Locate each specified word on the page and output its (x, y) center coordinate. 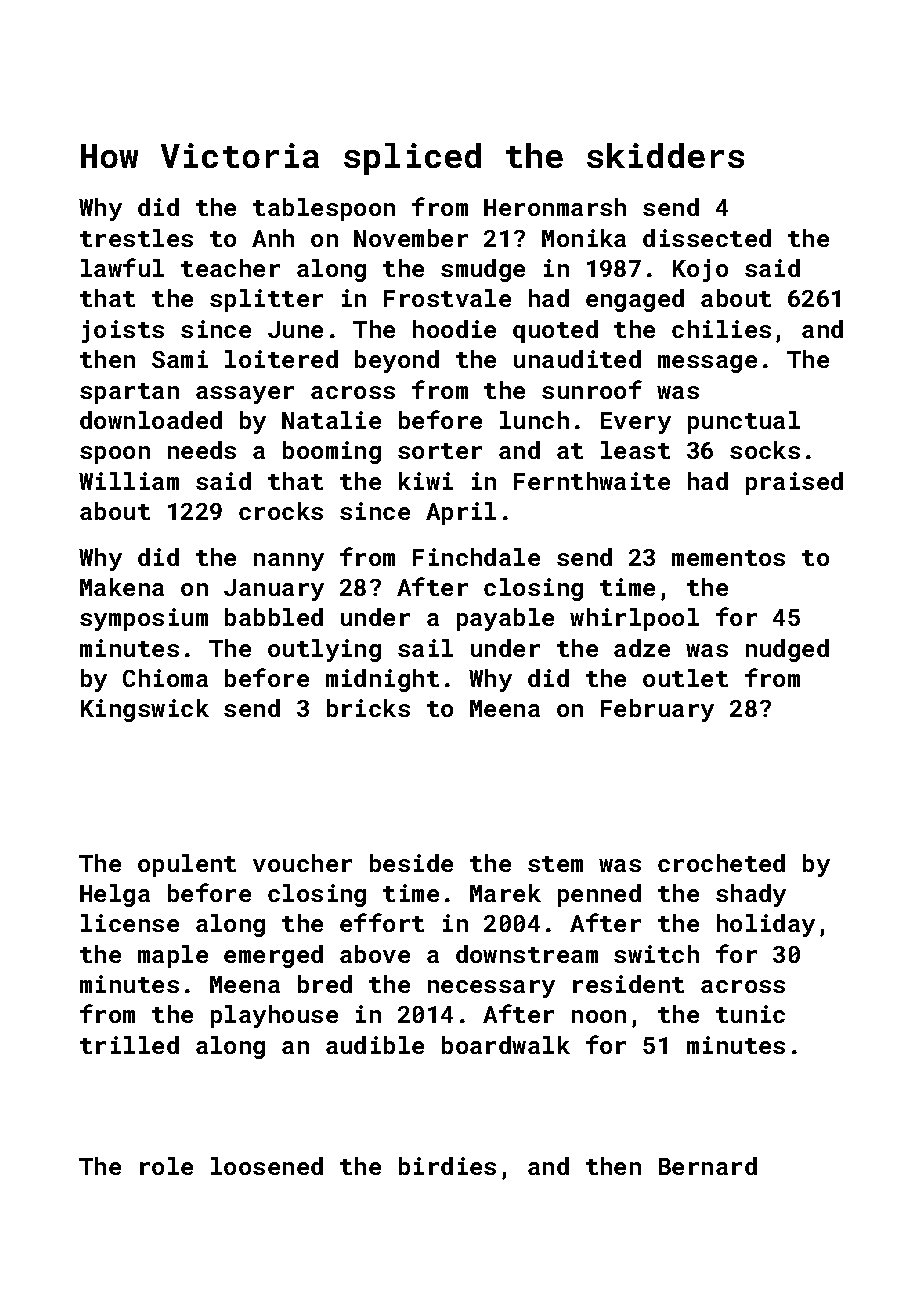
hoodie (454, 329)
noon (599, 1016)
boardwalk (506, 1045)
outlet (685, 678)
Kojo (700, 270)
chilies (721, 329)
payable (505, 619)
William (129, 481)
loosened (267, 1166)
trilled (129, 1045)
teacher (230, 268)
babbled (274, 617)
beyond (397, 361)
